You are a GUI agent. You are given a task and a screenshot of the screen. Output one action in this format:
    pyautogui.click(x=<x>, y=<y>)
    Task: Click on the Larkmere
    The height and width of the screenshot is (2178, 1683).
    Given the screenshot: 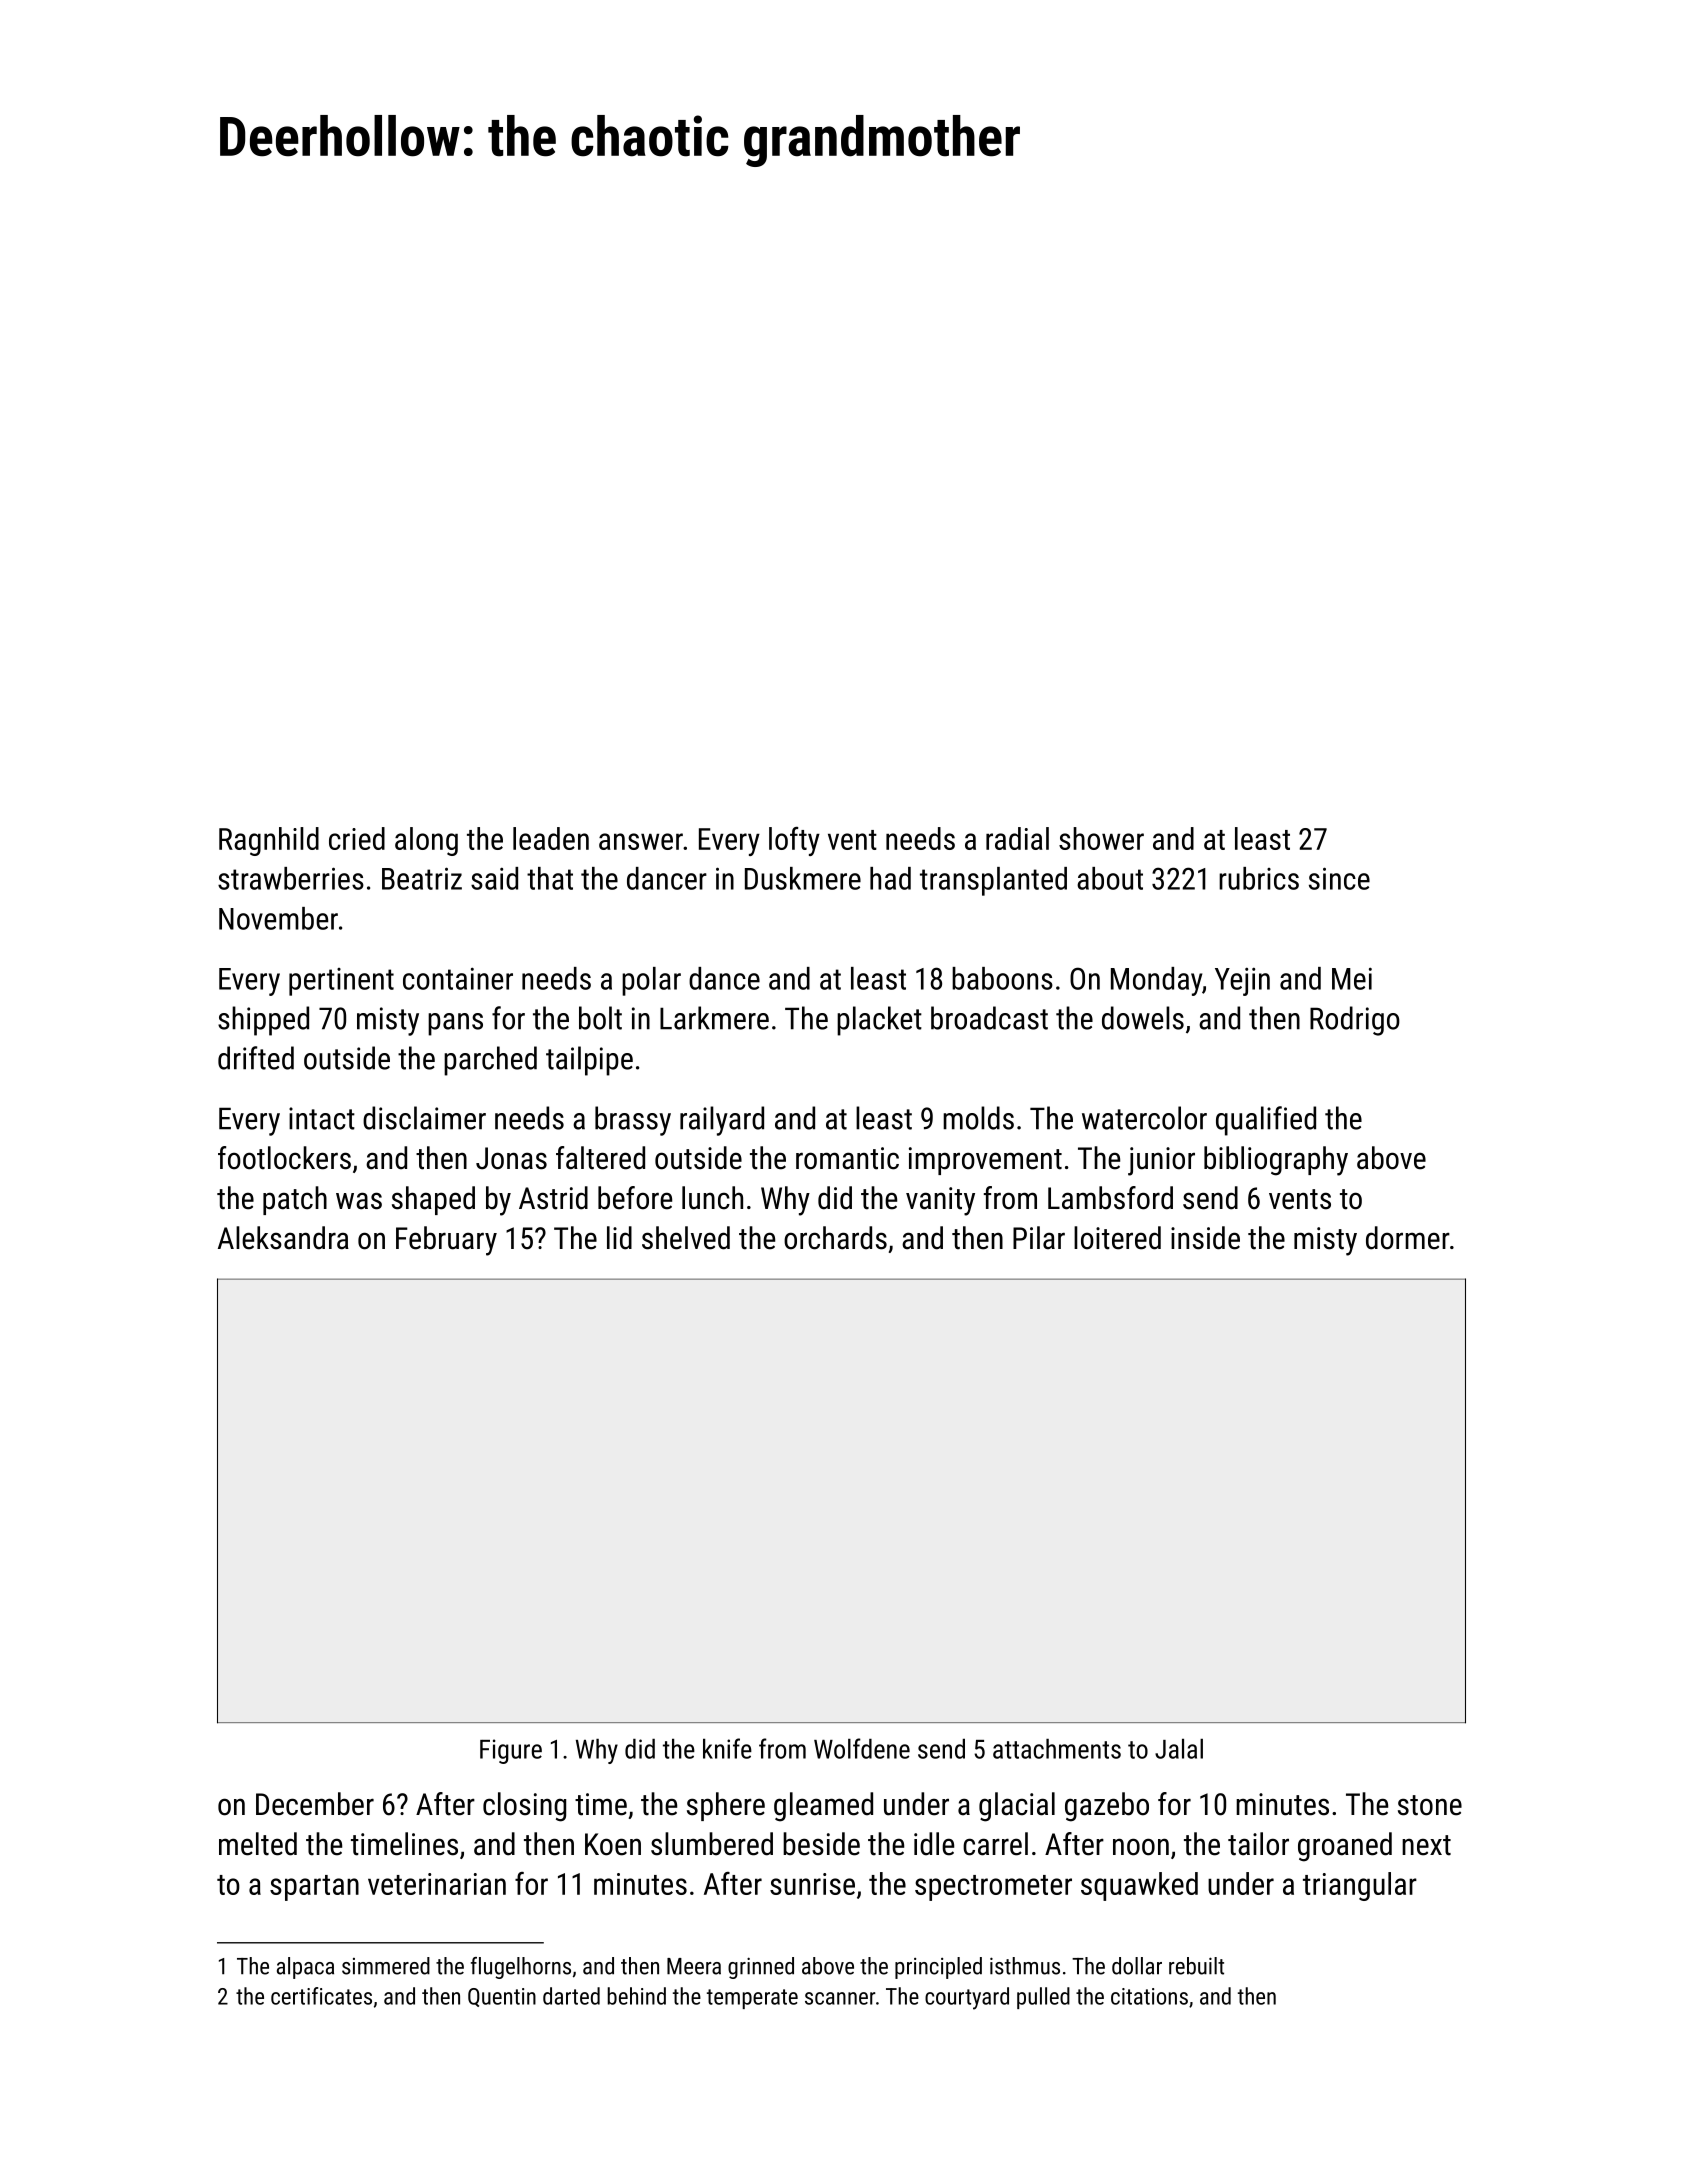 What is the action you would take?
    pyautogui.click(x=714, y=1018)
